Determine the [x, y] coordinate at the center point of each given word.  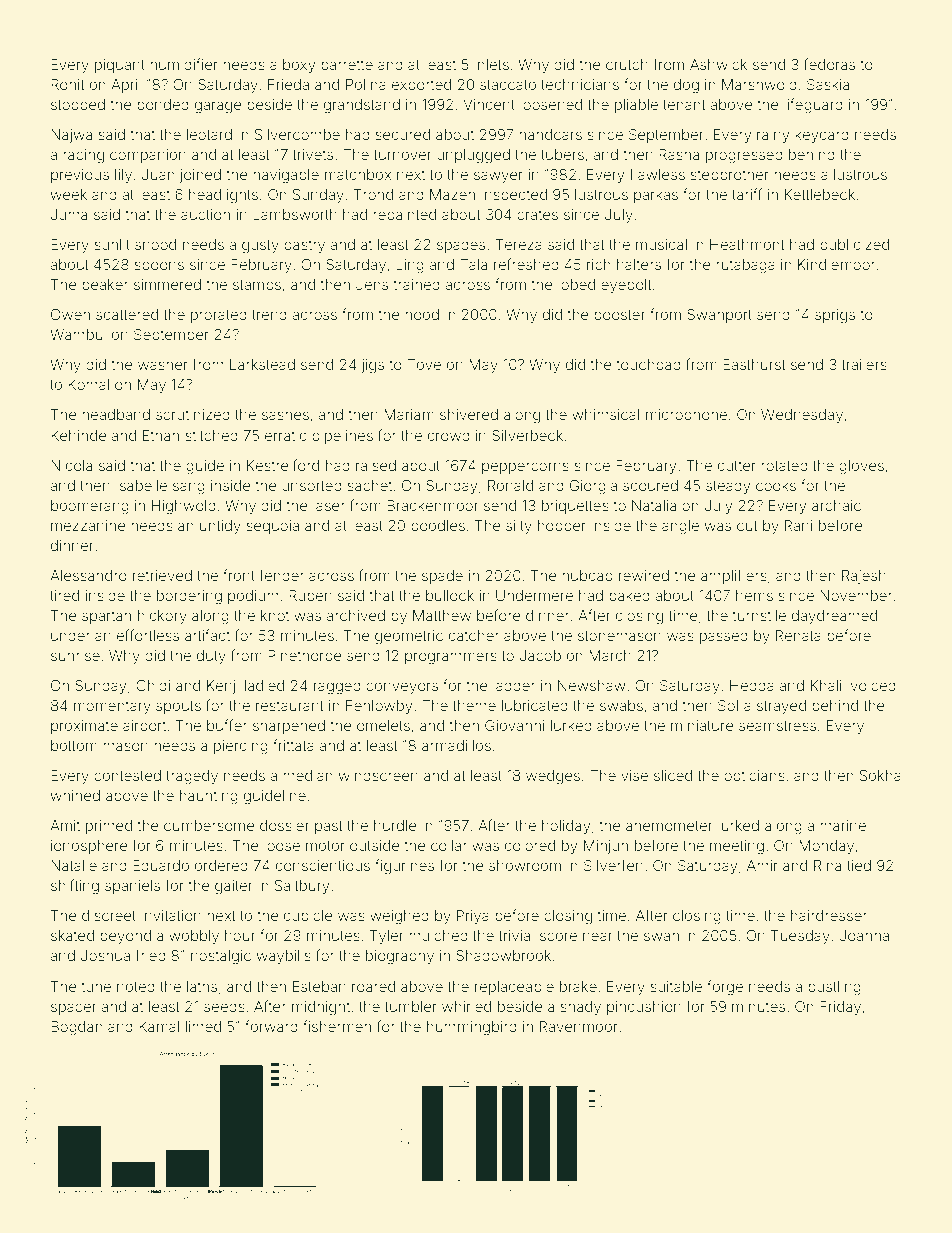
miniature [702, 725]
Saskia [828, 84]
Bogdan [77, 1028]
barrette [347, 64]
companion [148, 156]
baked [629, 595]
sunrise [75, 655]
